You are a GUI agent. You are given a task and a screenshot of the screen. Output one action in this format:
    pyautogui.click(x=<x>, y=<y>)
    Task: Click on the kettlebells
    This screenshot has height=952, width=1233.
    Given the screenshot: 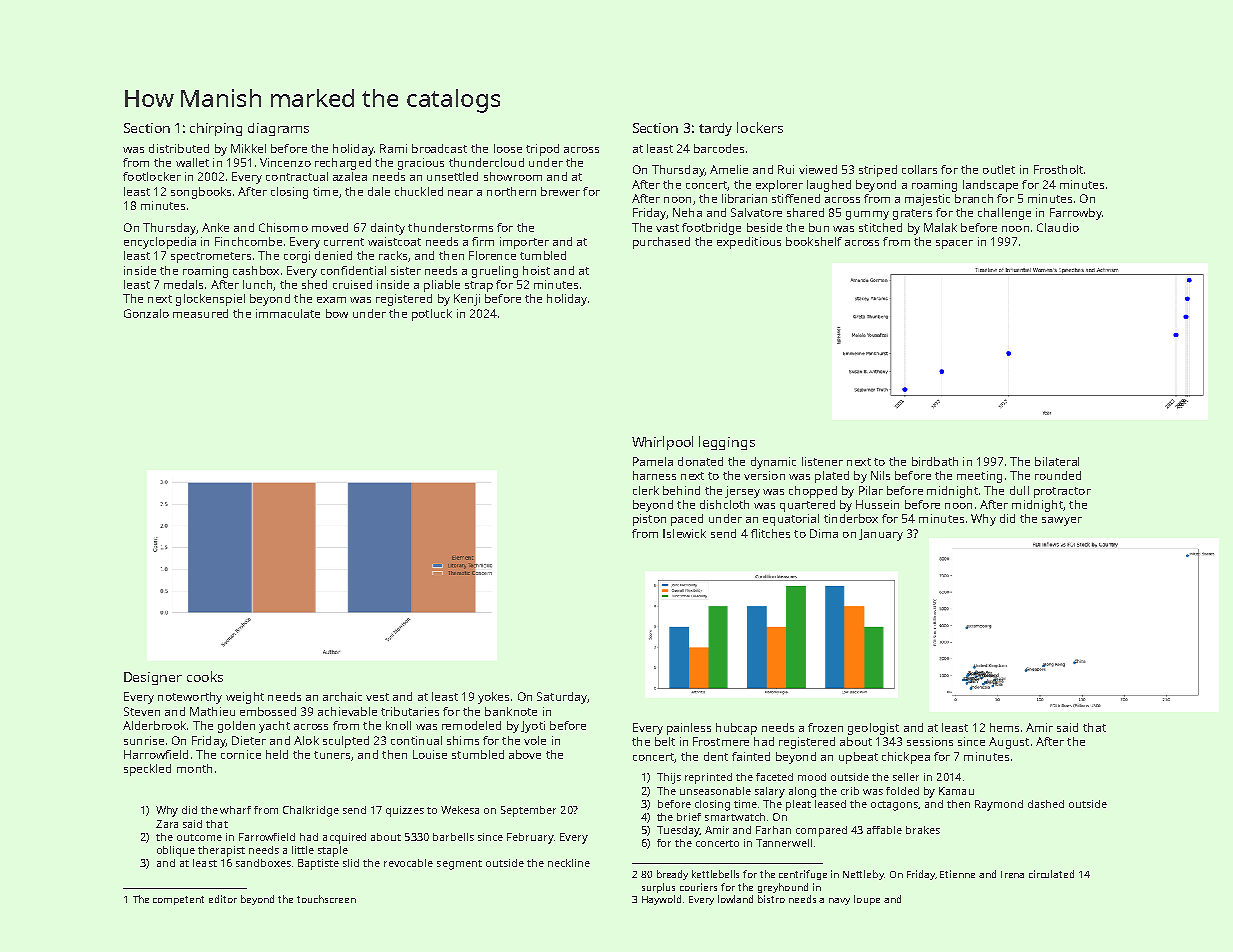 What is the action you would take?
    pyautogui.click(x=715, y=874)
